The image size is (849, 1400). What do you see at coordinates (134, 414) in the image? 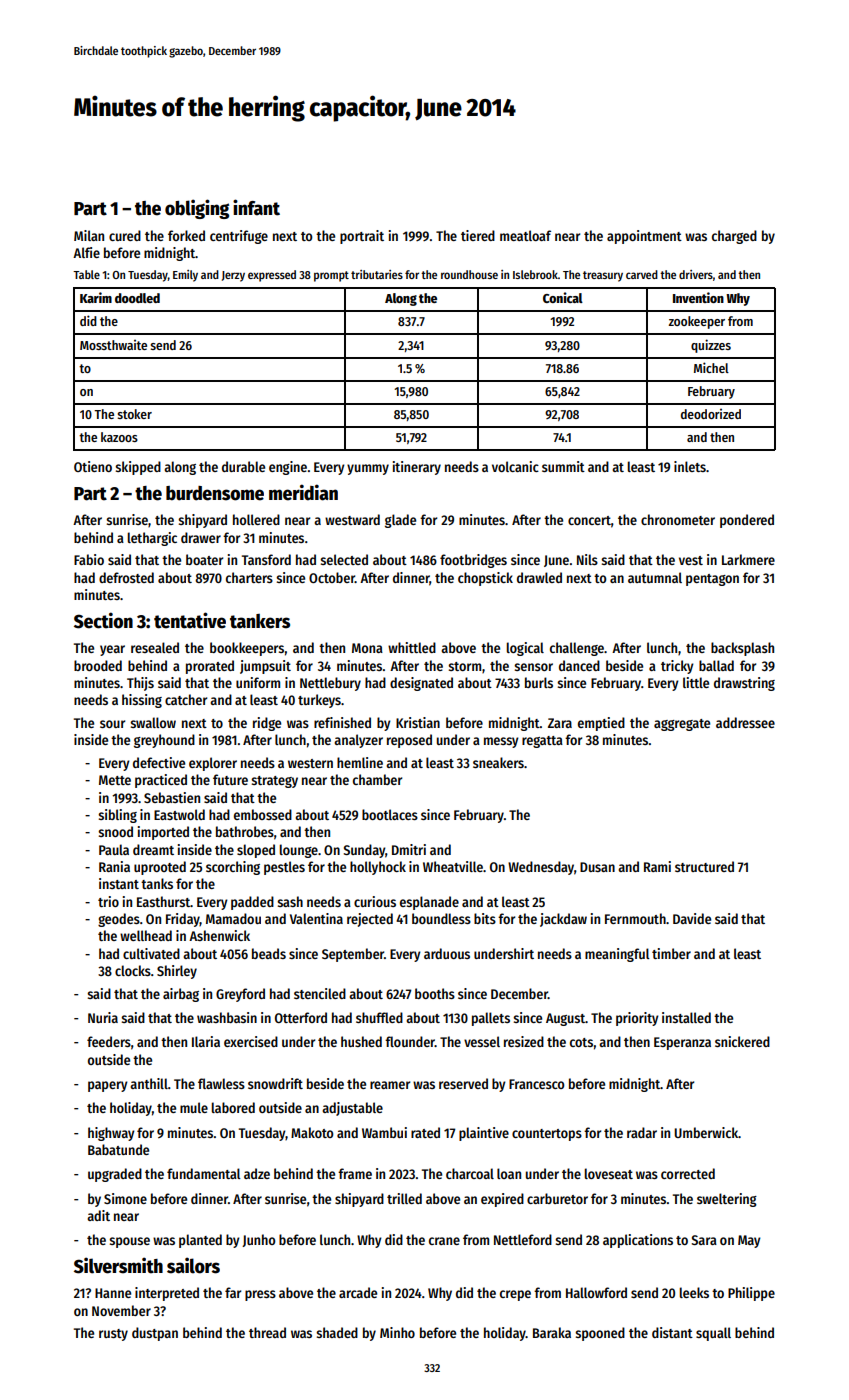
I see `stoker` at bounding box center [134, 414].
